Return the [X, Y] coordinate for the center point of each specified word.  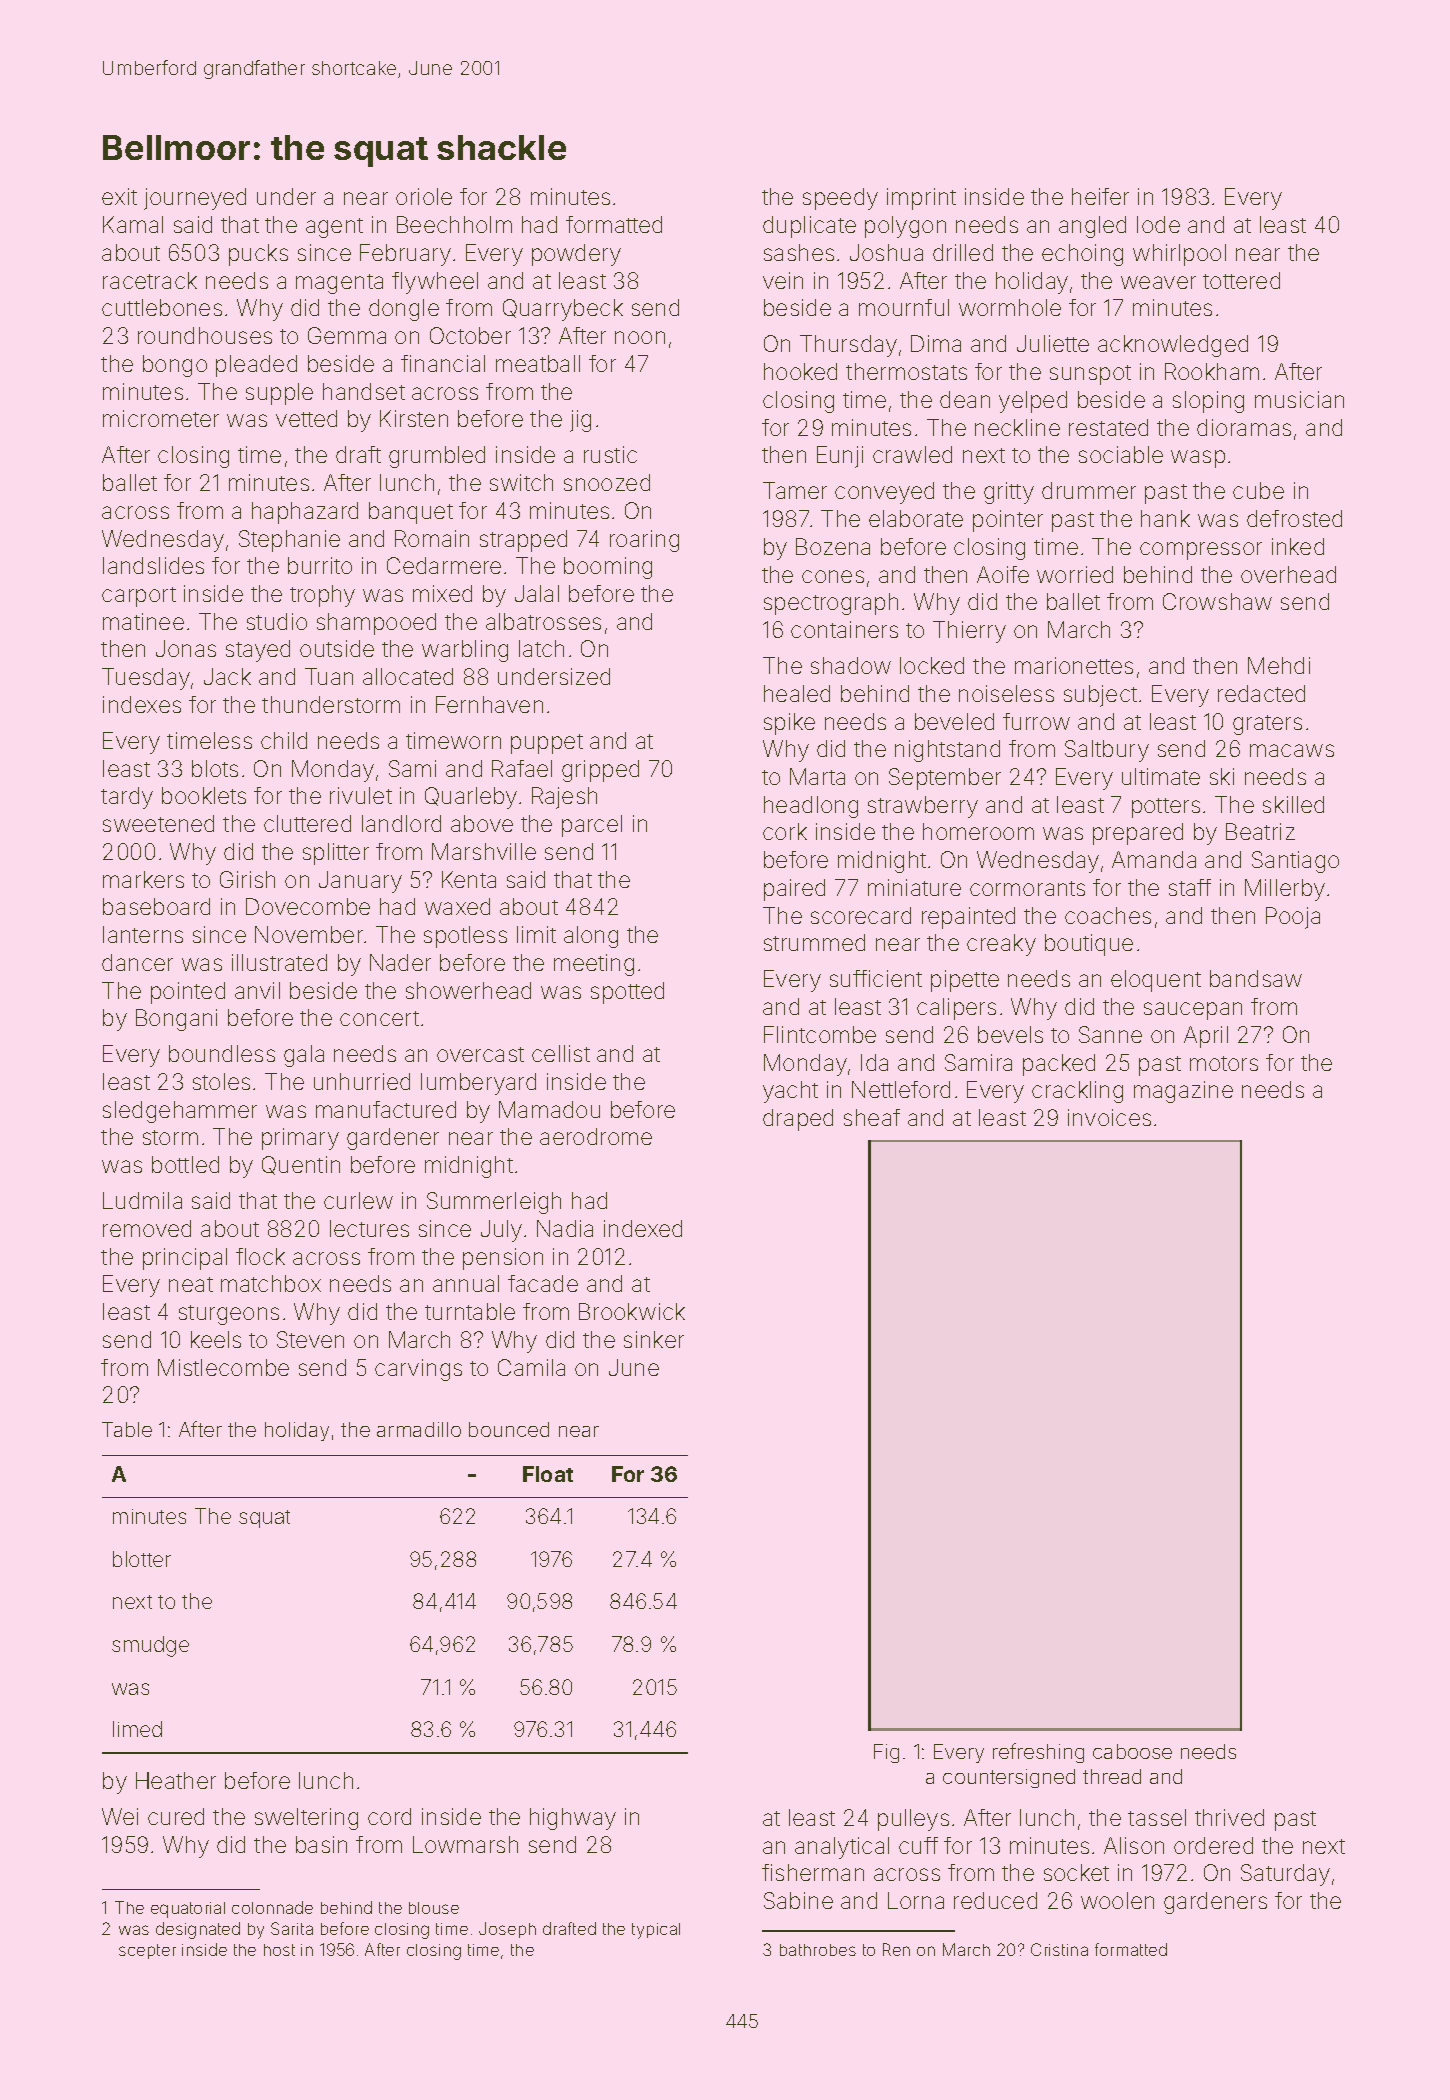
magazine [1183, 1092]
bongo [175, 366]
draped [798, 1120]
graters [1267, 725]
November [309, 934]
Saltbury [1107, 751]
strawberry [923, 807]
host [279, 1950]
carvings [418, 1370]
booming [608, 568]
